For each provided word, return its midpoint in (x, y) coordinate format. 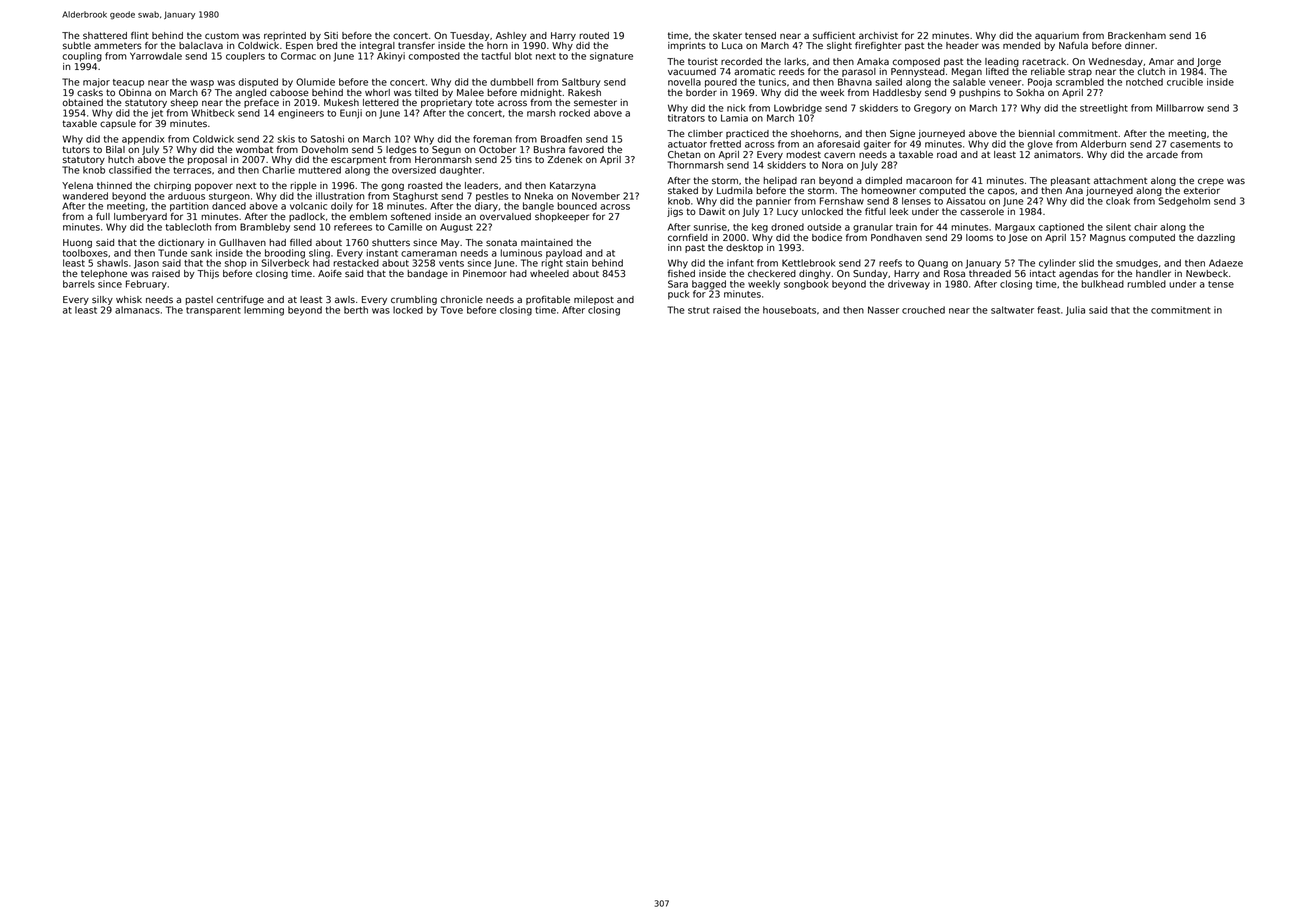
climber (705, 133)
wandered (85, 196)
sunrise (710, 227)
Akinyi (391, 57)
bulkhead (1102, 284)
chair (1146, 227)
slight (839, 46)
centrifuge (240, 300)
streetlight (1104, 109)
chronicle (461, 299)
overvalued (505, 216)
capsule (118, 124)
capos (1001, 192)
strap (1080, 72)
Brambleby (265, 228)
